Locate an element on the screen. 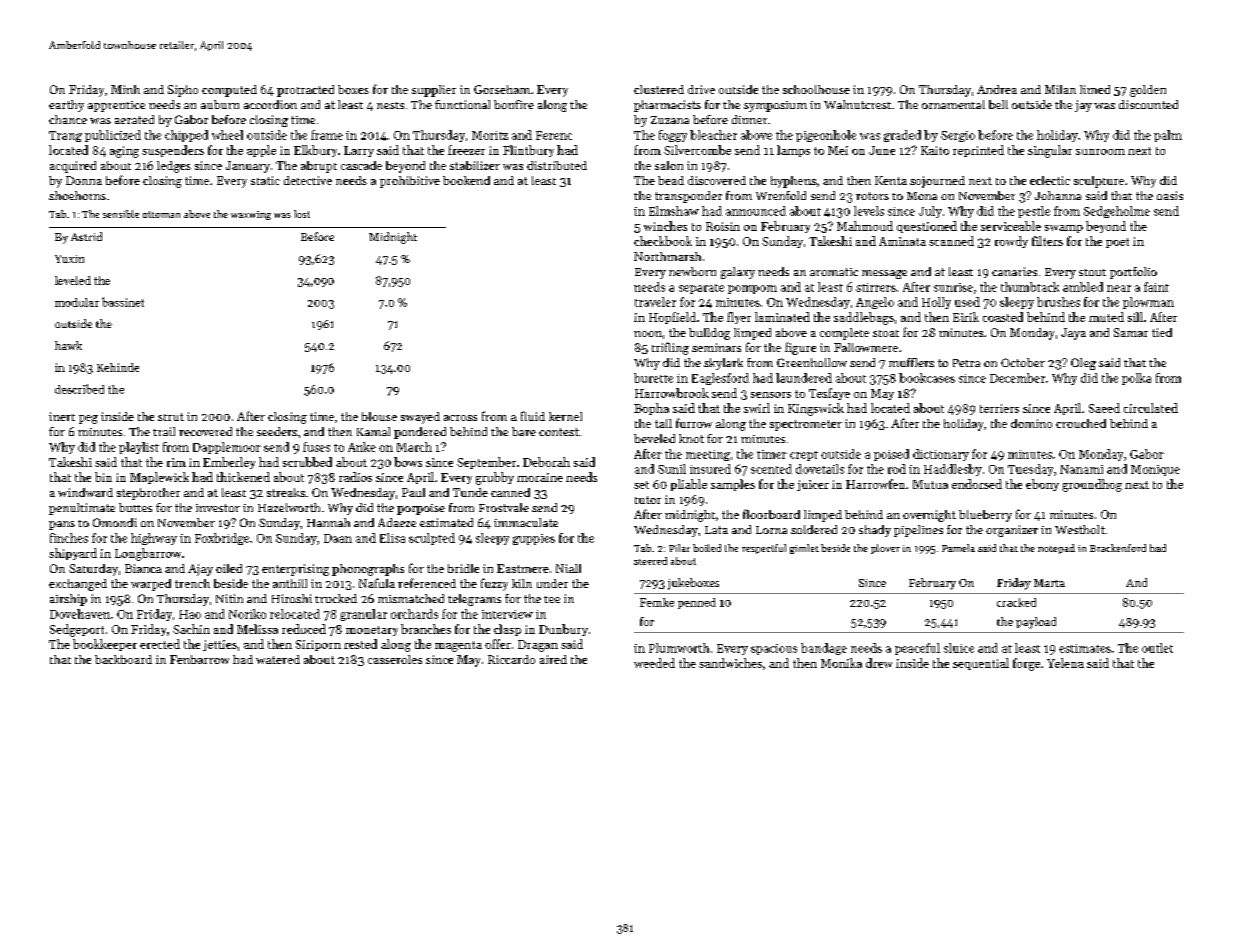 The width and height of the screenshot is (1233, 952). pharmacists is located at coordinates (667, 106).
